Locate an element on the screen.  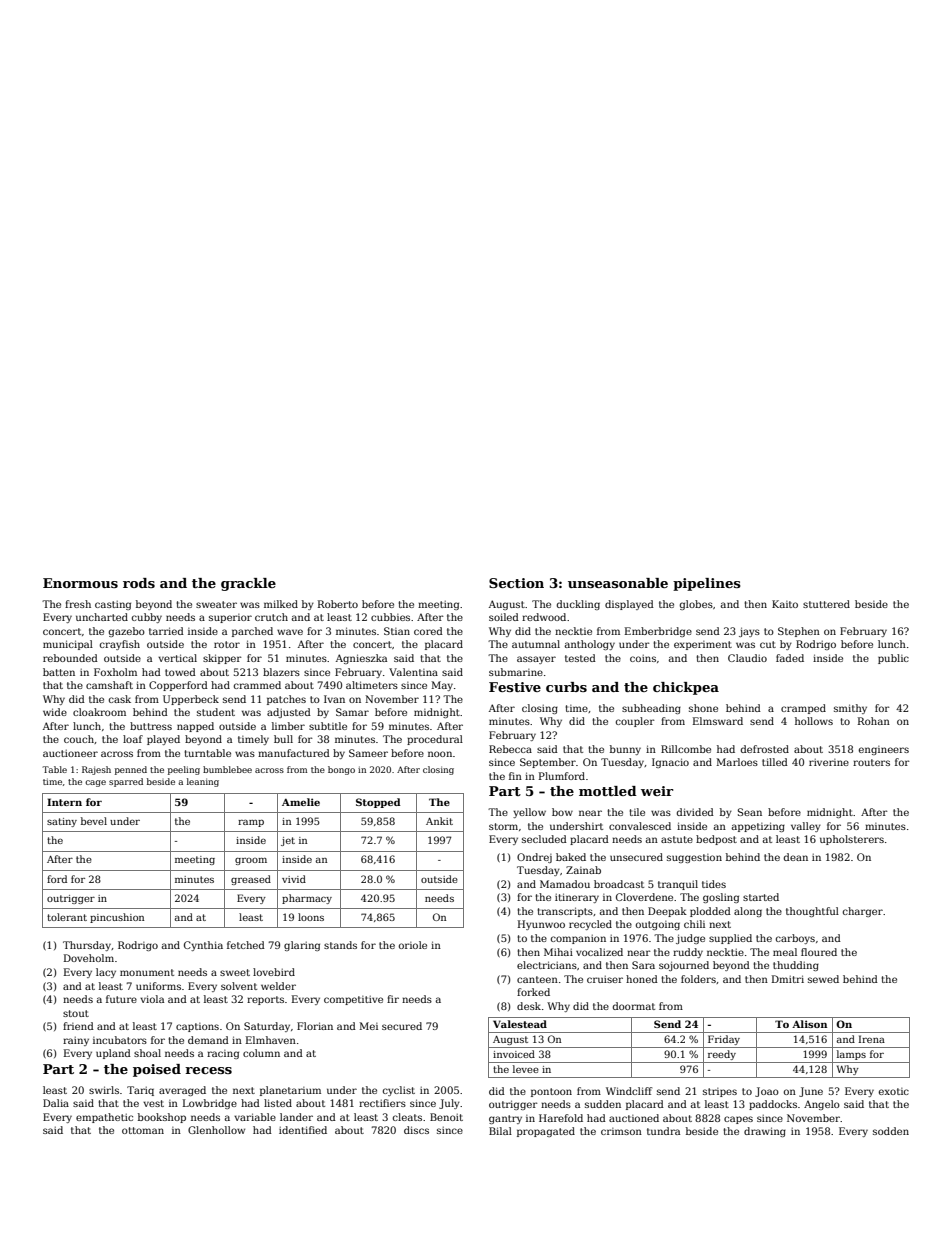
sewed is located at coordinates (823, 979).
